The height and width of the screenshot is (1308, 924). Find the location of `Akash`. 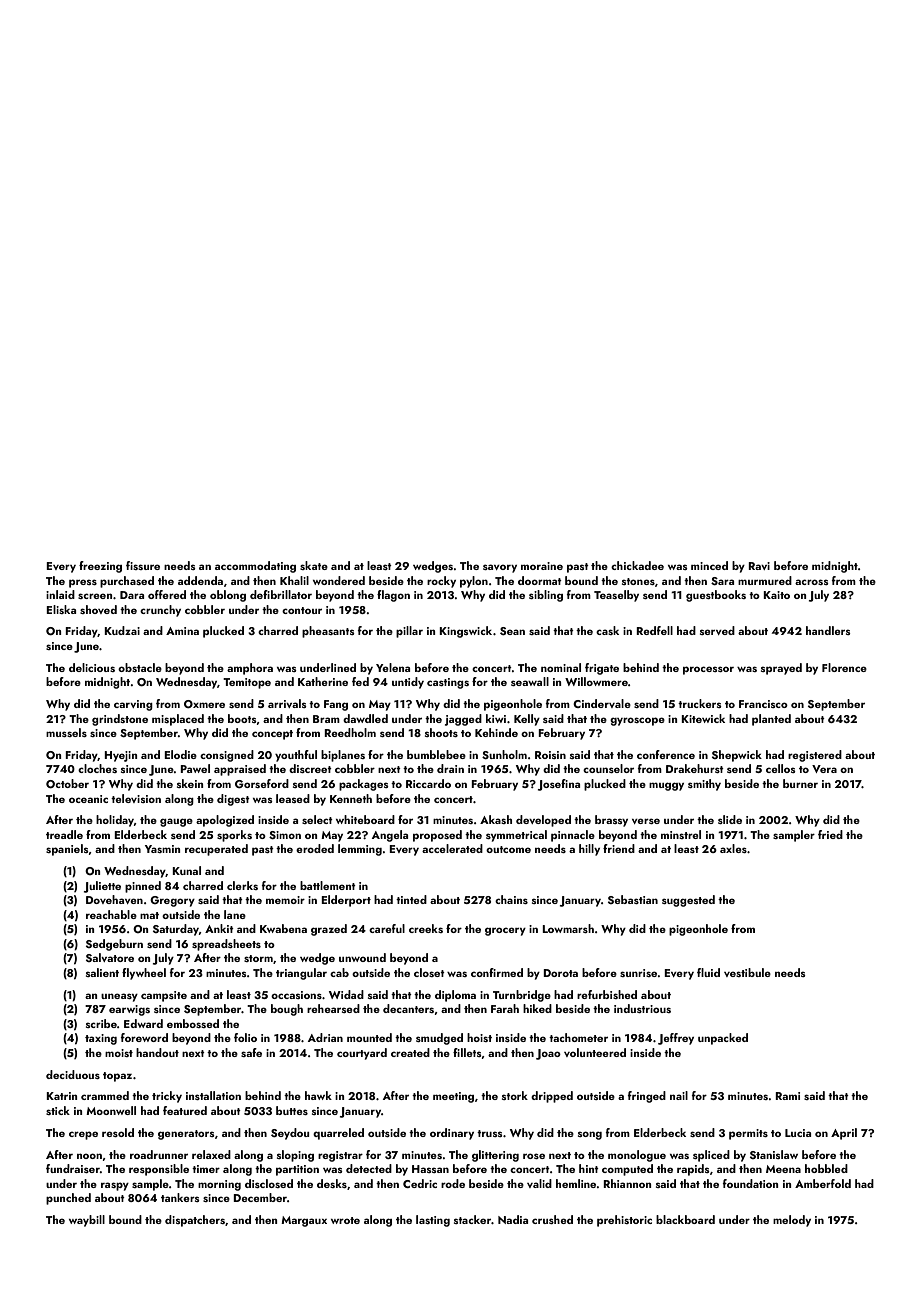

Akash is located at coordinates (496, 819).
